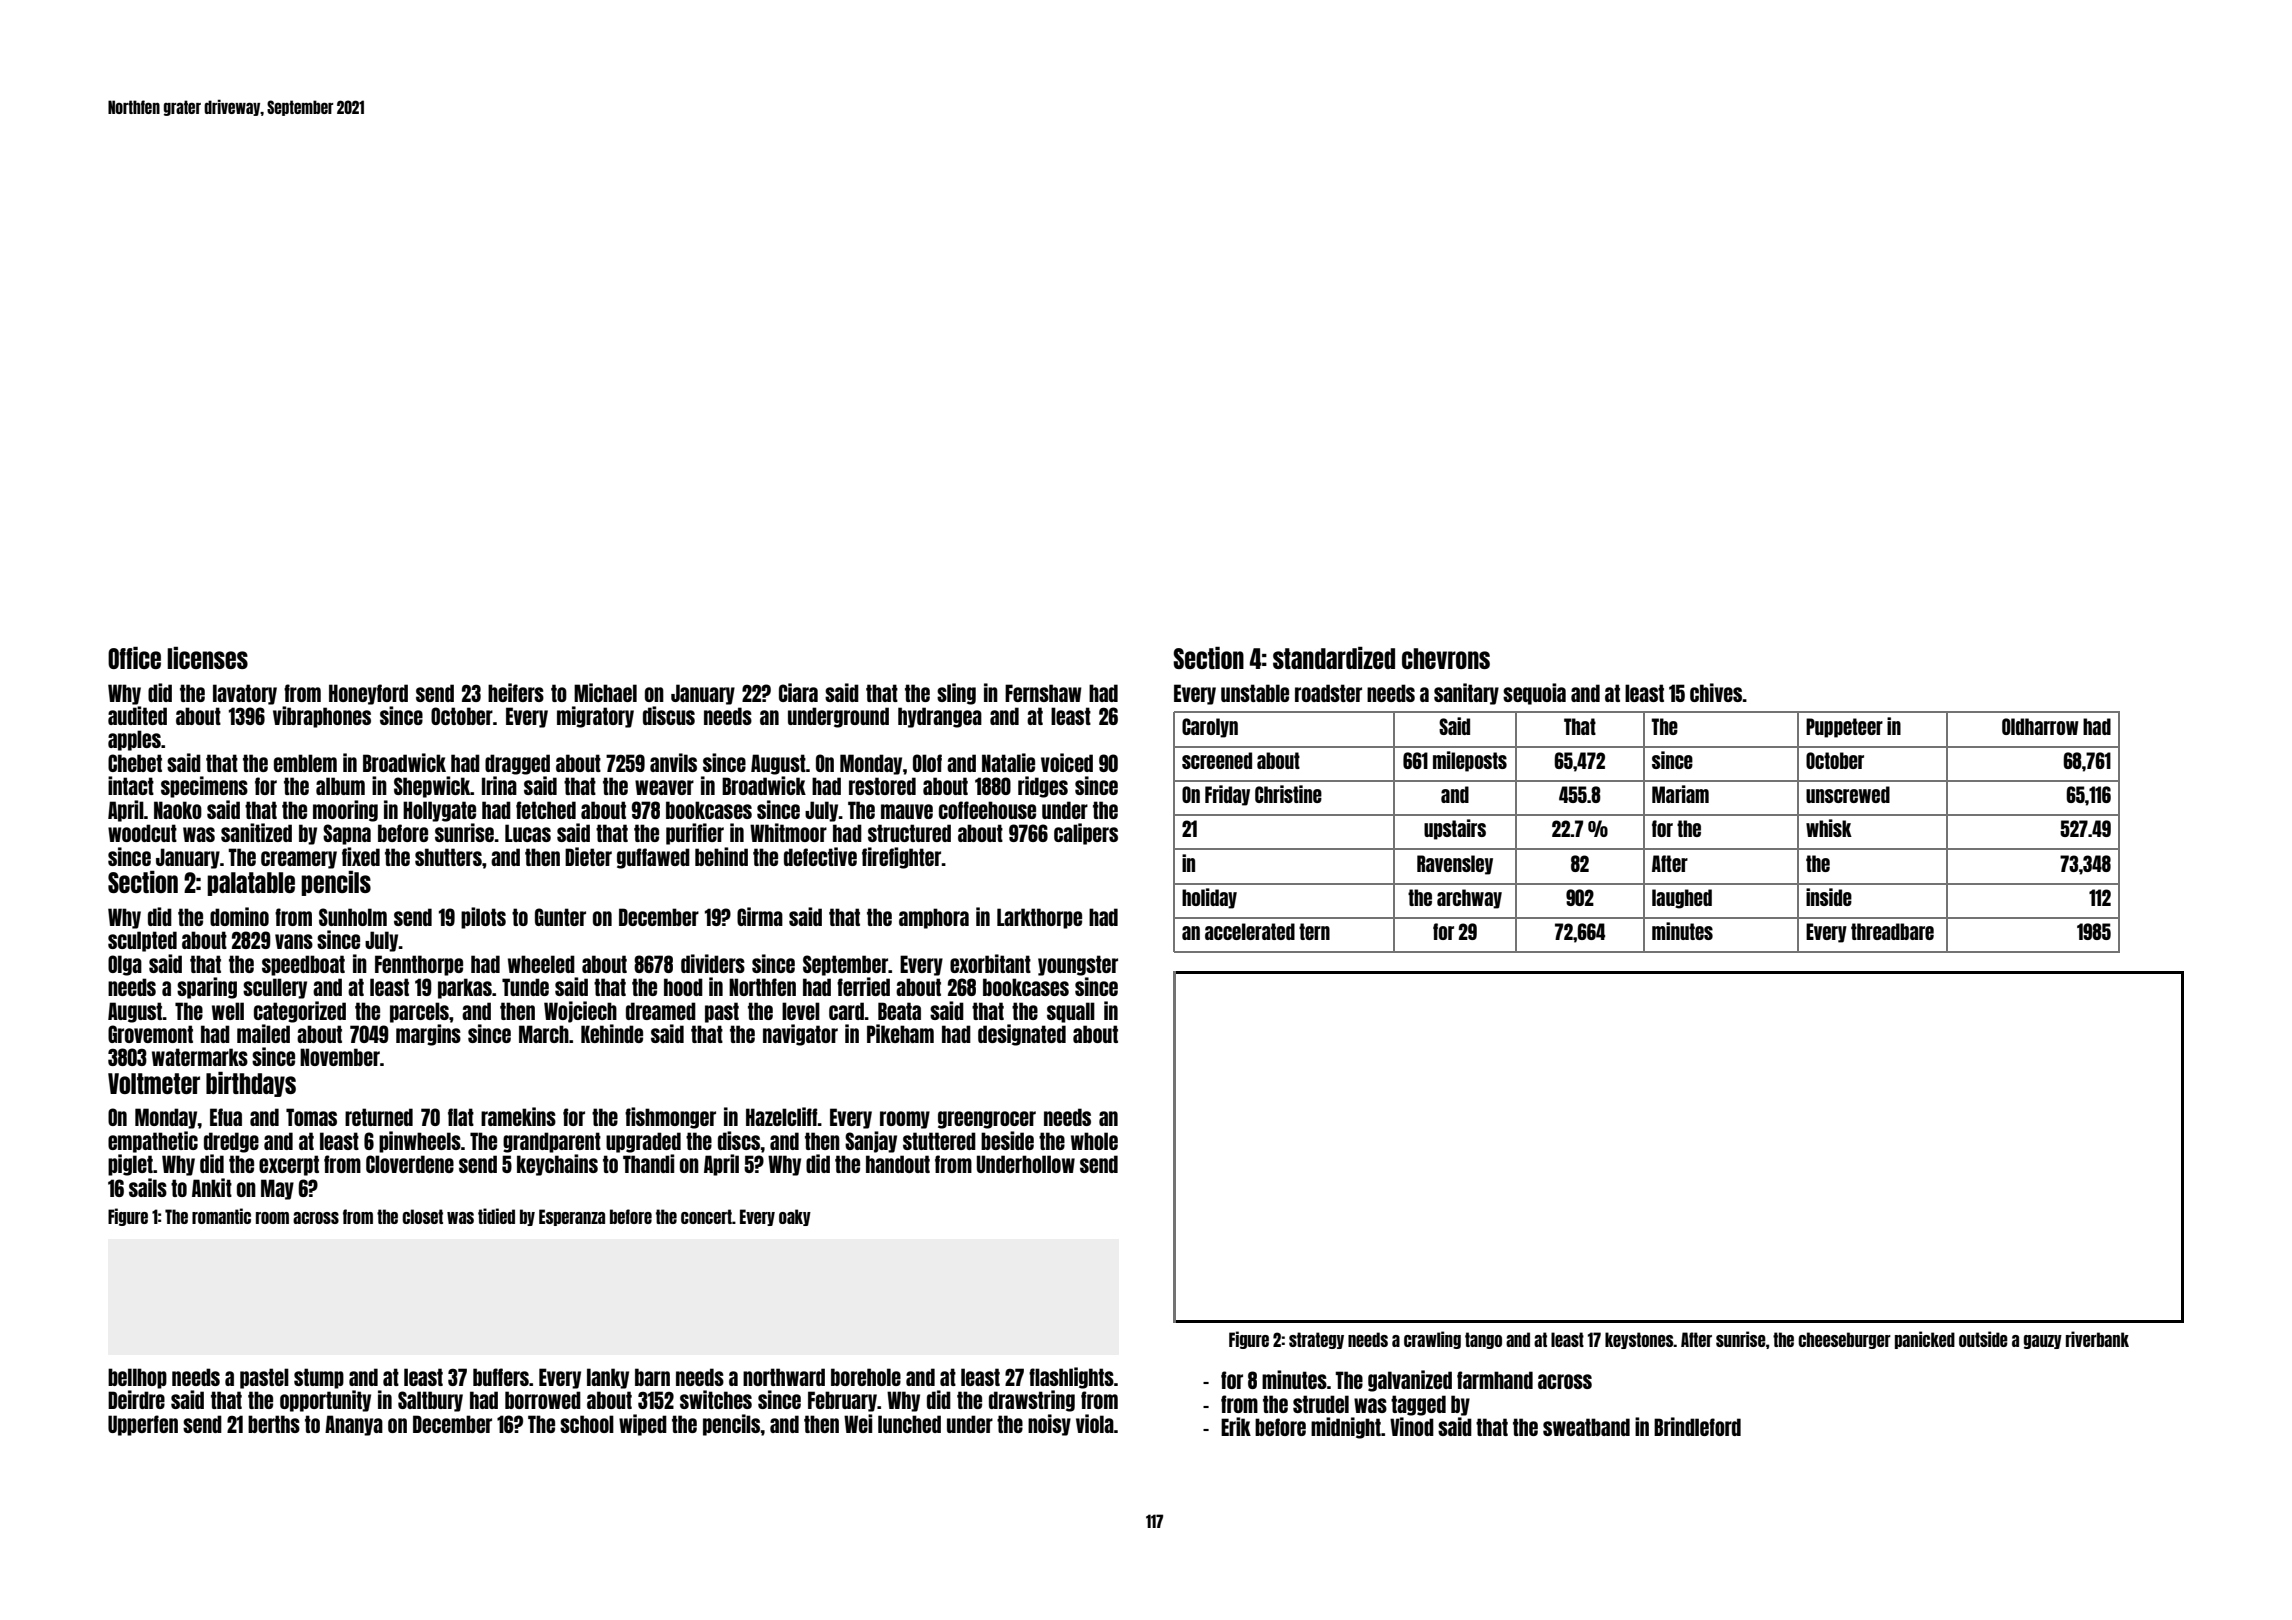 The height and width of the screenshot is (1620, 2292). What do you see at coordinates (422, 1216) in the screenshot?
I see `closet` at bounding box center [422, 1216].
